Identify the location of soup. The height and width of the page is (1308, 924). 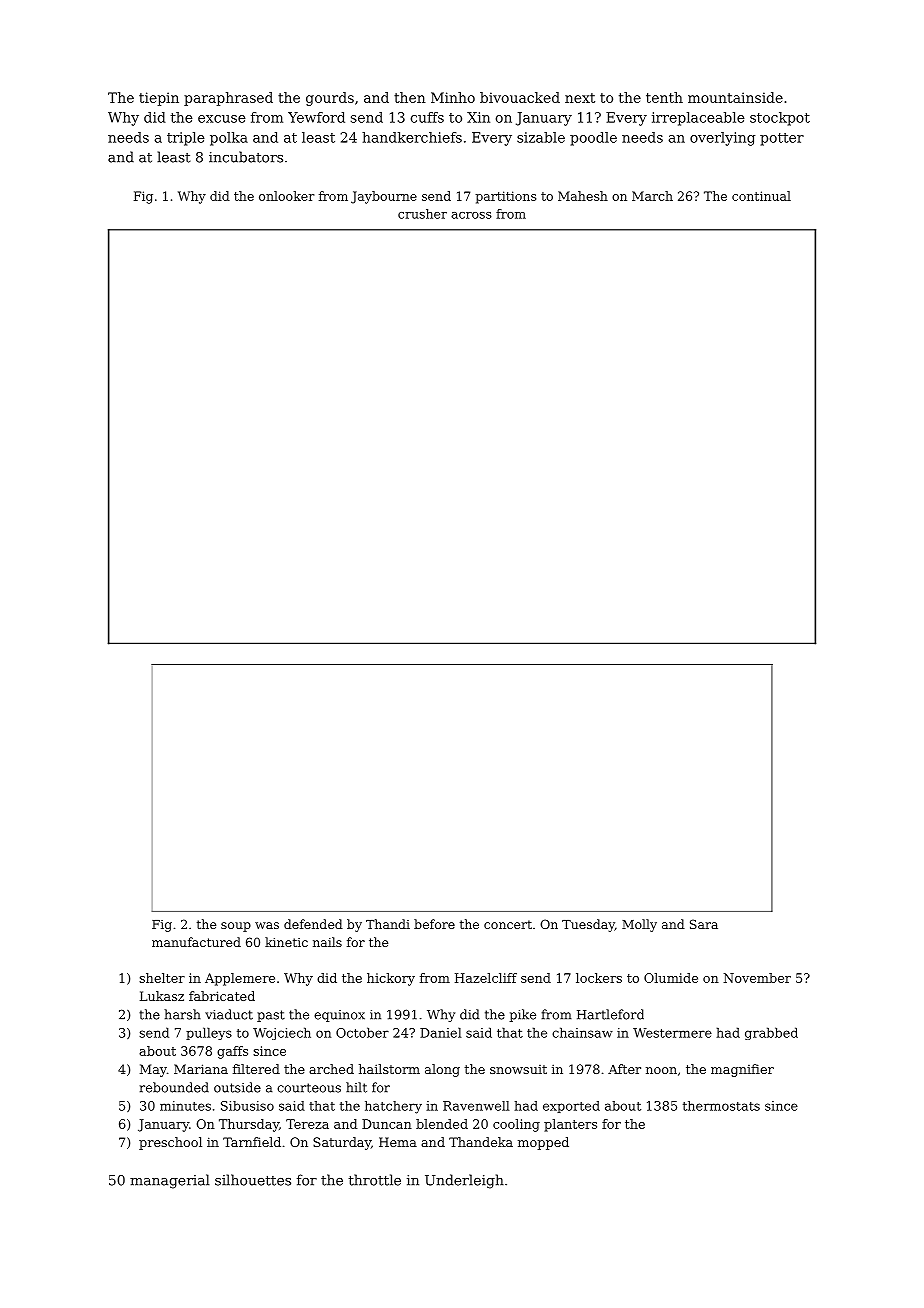
(236, 927).
